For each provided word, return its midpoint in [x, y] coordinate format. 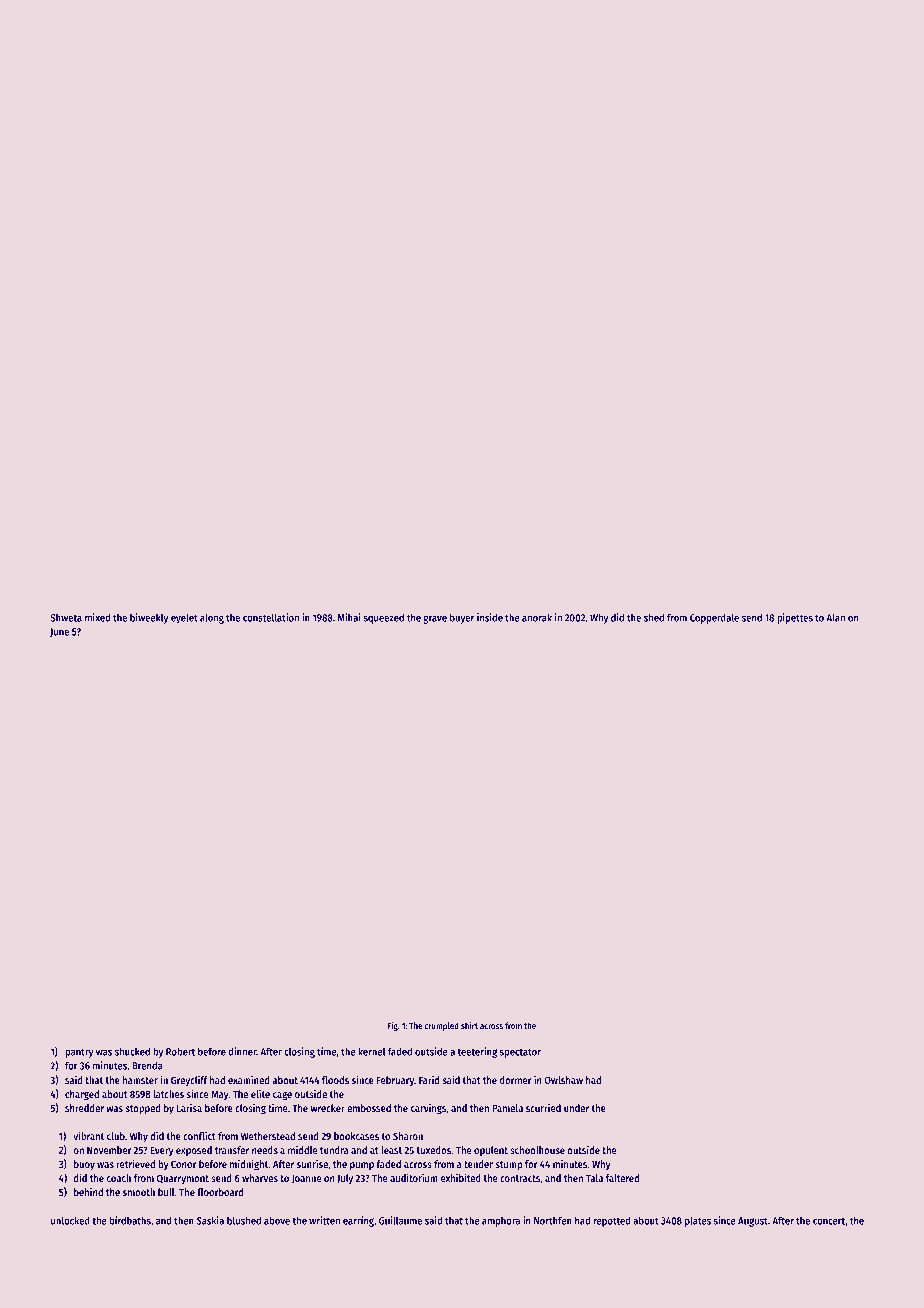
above [277, 1220]
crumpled [442, 1026]
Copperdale [714, 618]
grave [435, 619]
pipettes [795, 618]
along [212, 618]
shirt [469, 1025]
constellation [271, 617]
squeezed [384, 618]
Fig [393, 1026]
